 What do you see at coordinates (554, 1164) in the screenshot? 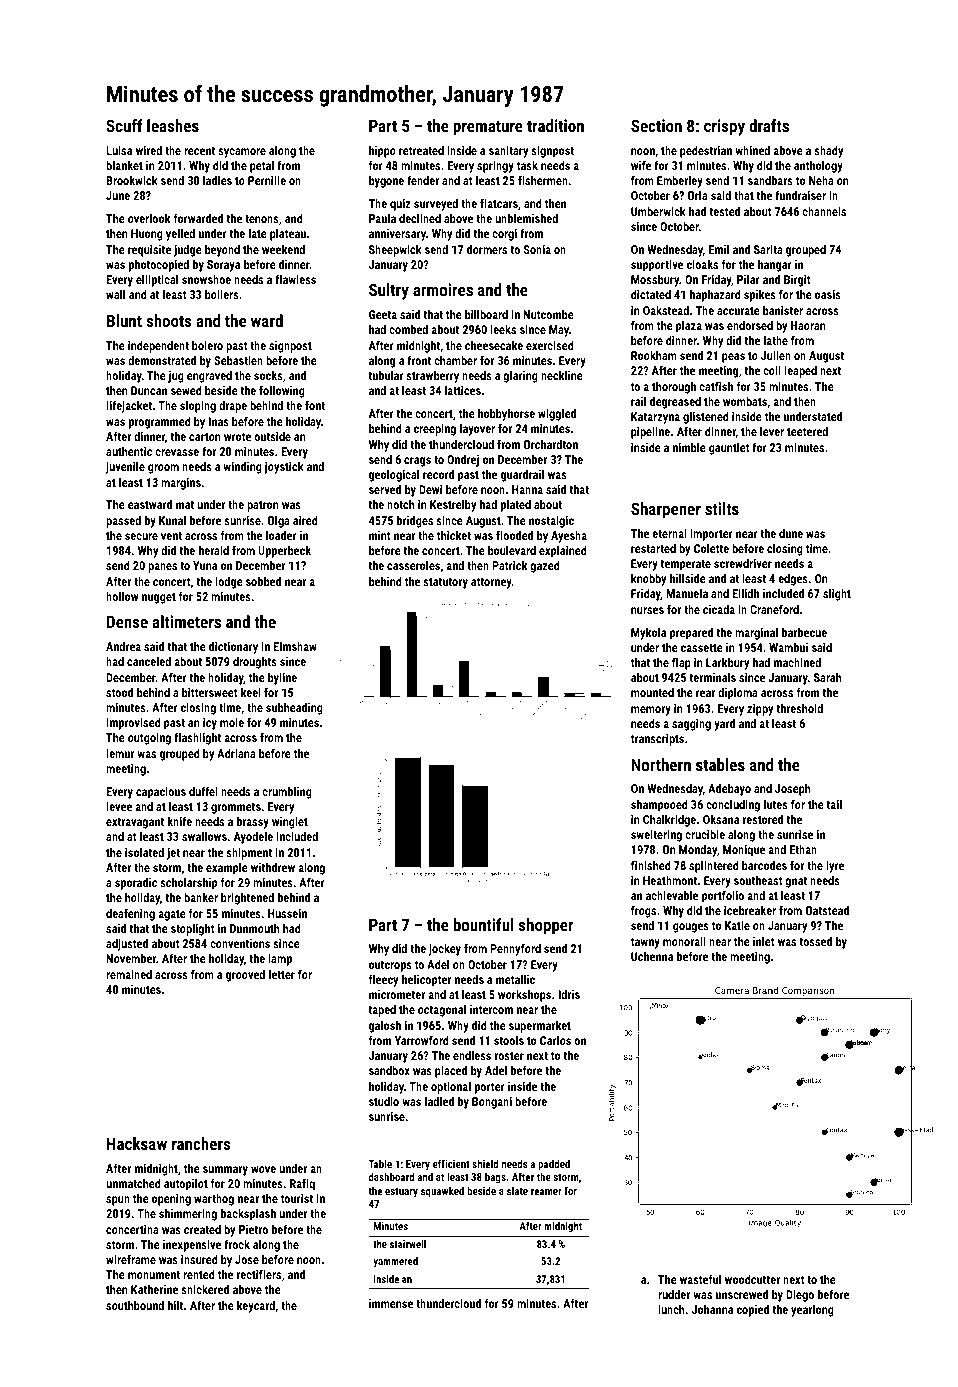
I see `padded` at bounding box center [554, 1164].
